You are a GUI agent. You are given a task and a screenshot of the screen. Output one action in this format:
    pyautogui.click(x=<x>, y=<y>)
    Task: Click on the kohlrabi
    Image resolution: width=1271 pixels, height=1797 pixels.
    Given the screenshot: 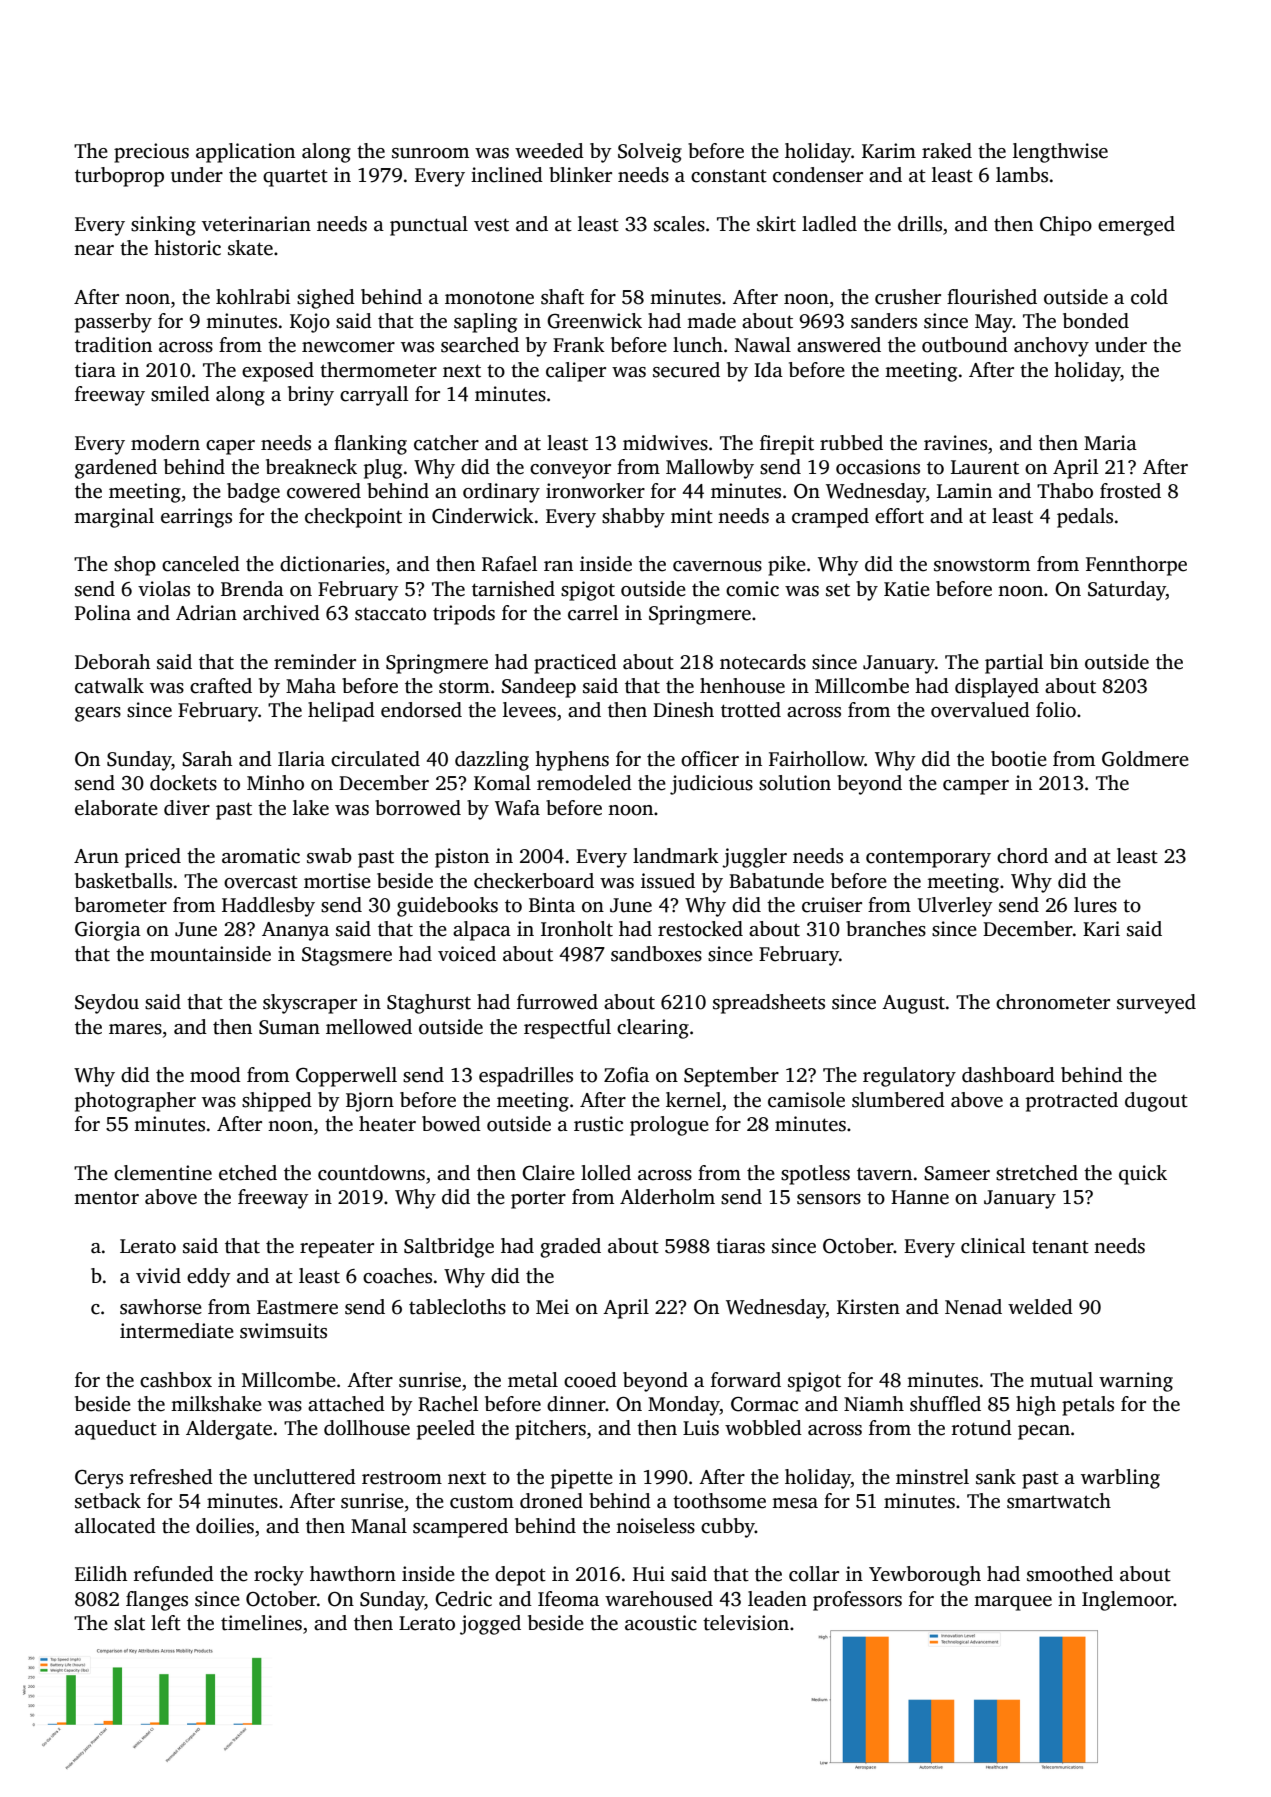 What is the action you would take?
    pyautogui.click(x=253, y=297)
